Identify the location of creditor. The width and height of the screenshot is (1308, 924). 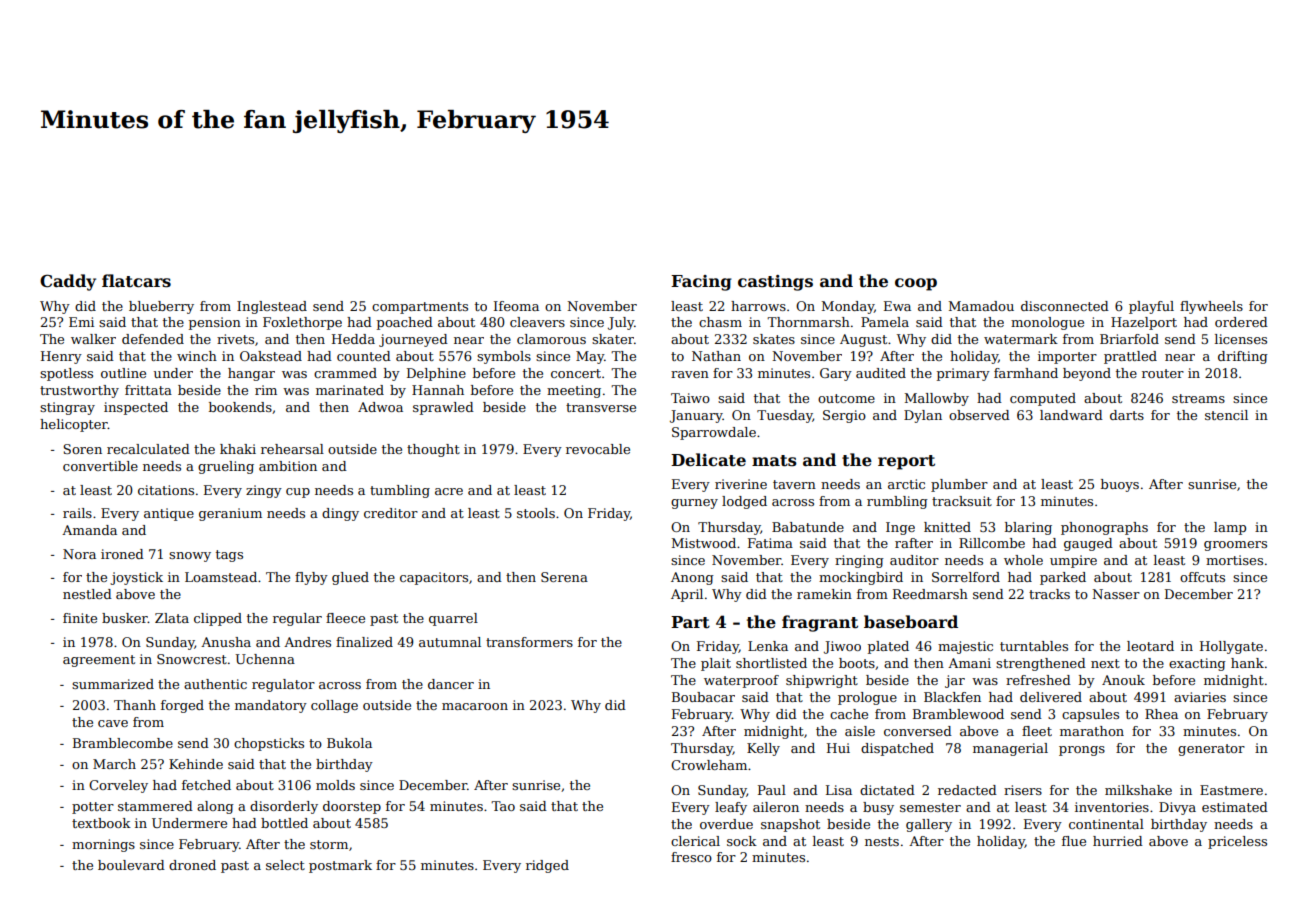
(391, 513).
